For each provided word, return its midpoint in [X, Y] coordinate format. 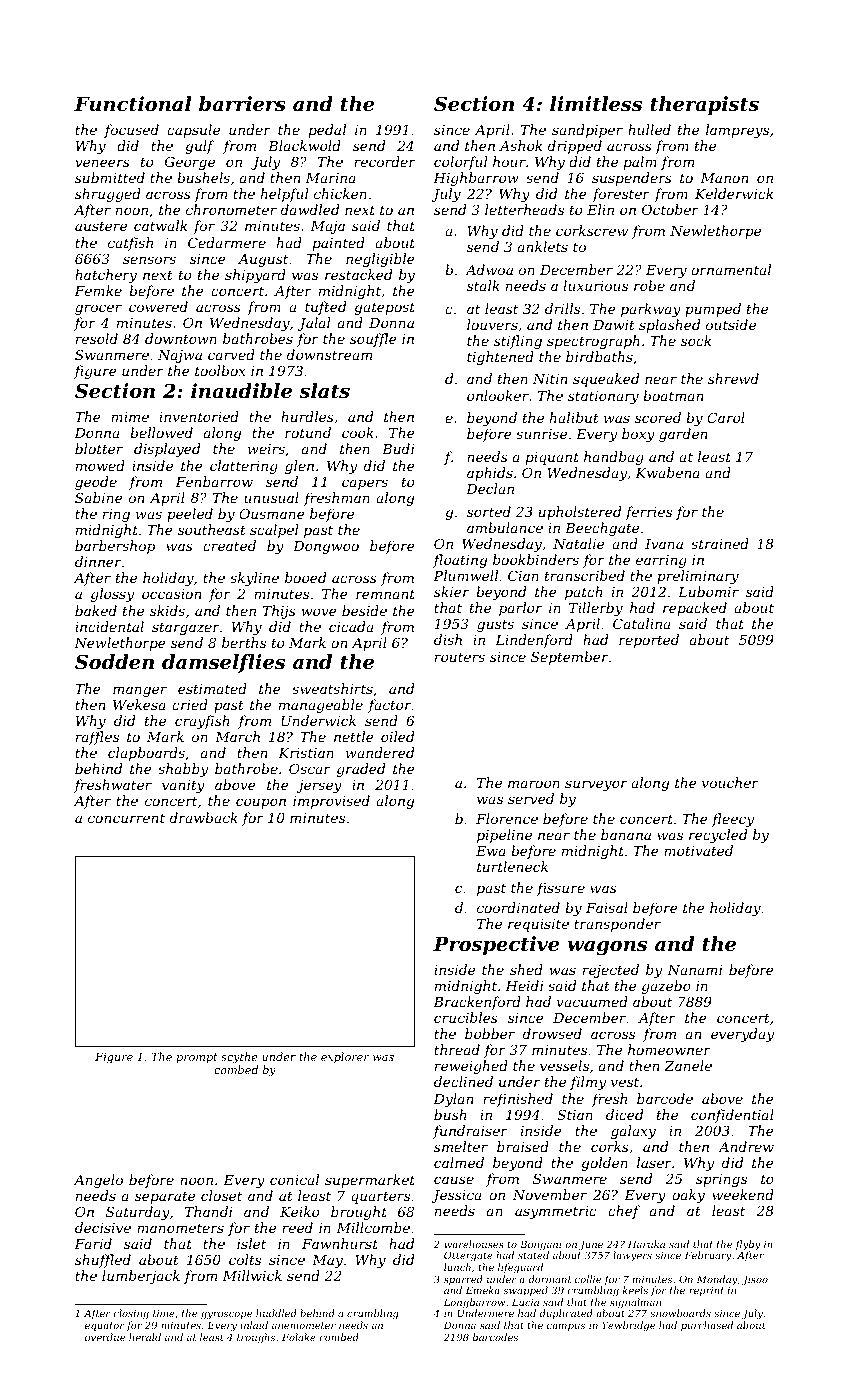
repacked [695, 609]
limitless [596, 103]
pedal [327, 131]
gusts [495, 625]
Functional [132, 104]
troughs [256, 1338]
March [237, 736]
